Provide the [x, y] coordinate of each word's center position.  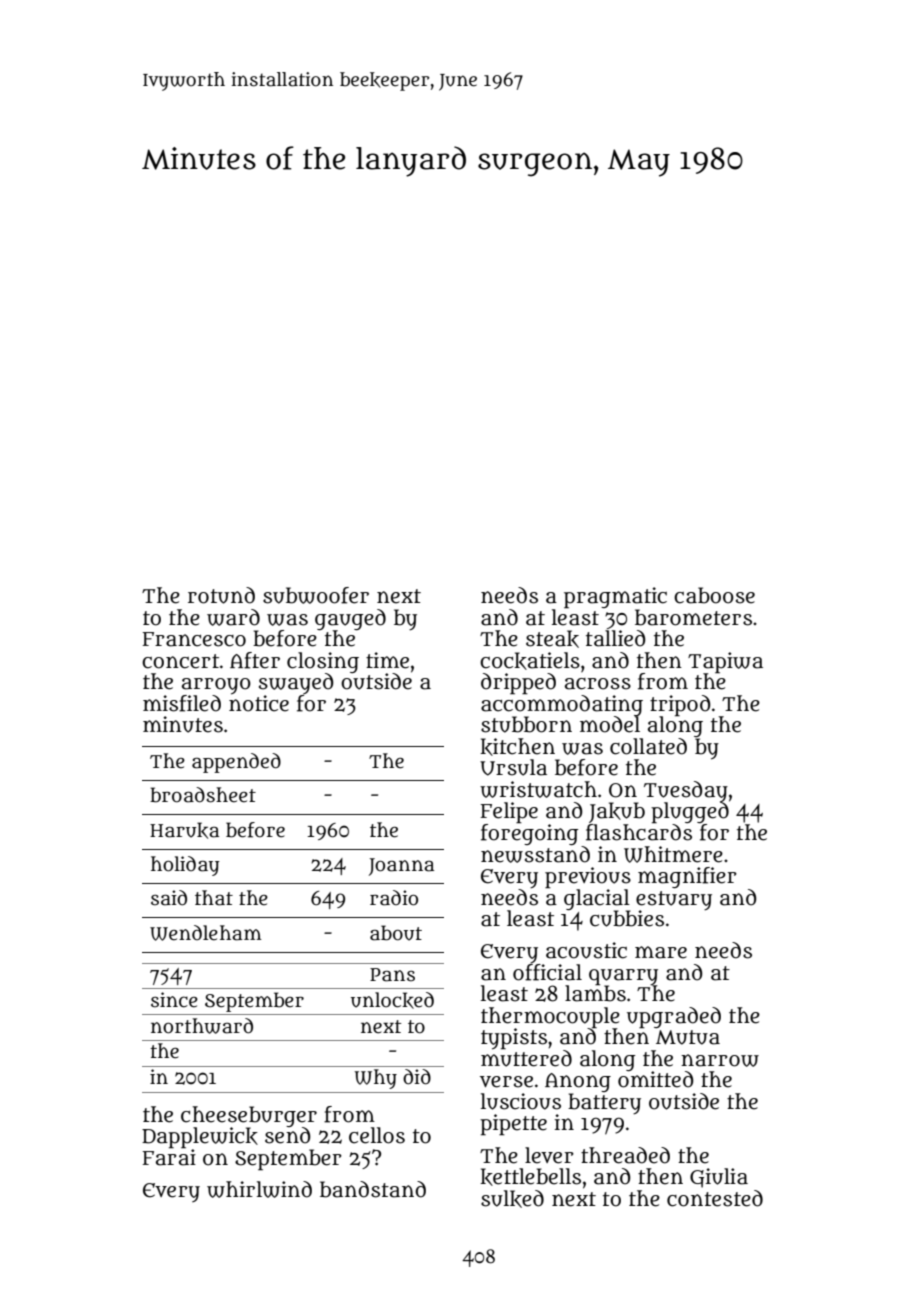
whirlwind [259, 1189]
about [396, 933]
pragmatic [615, 598]
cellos [377, 1135]
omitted [655, 1079]
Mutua [688, 1037]
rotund [221, 595]
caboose [714, 595]
